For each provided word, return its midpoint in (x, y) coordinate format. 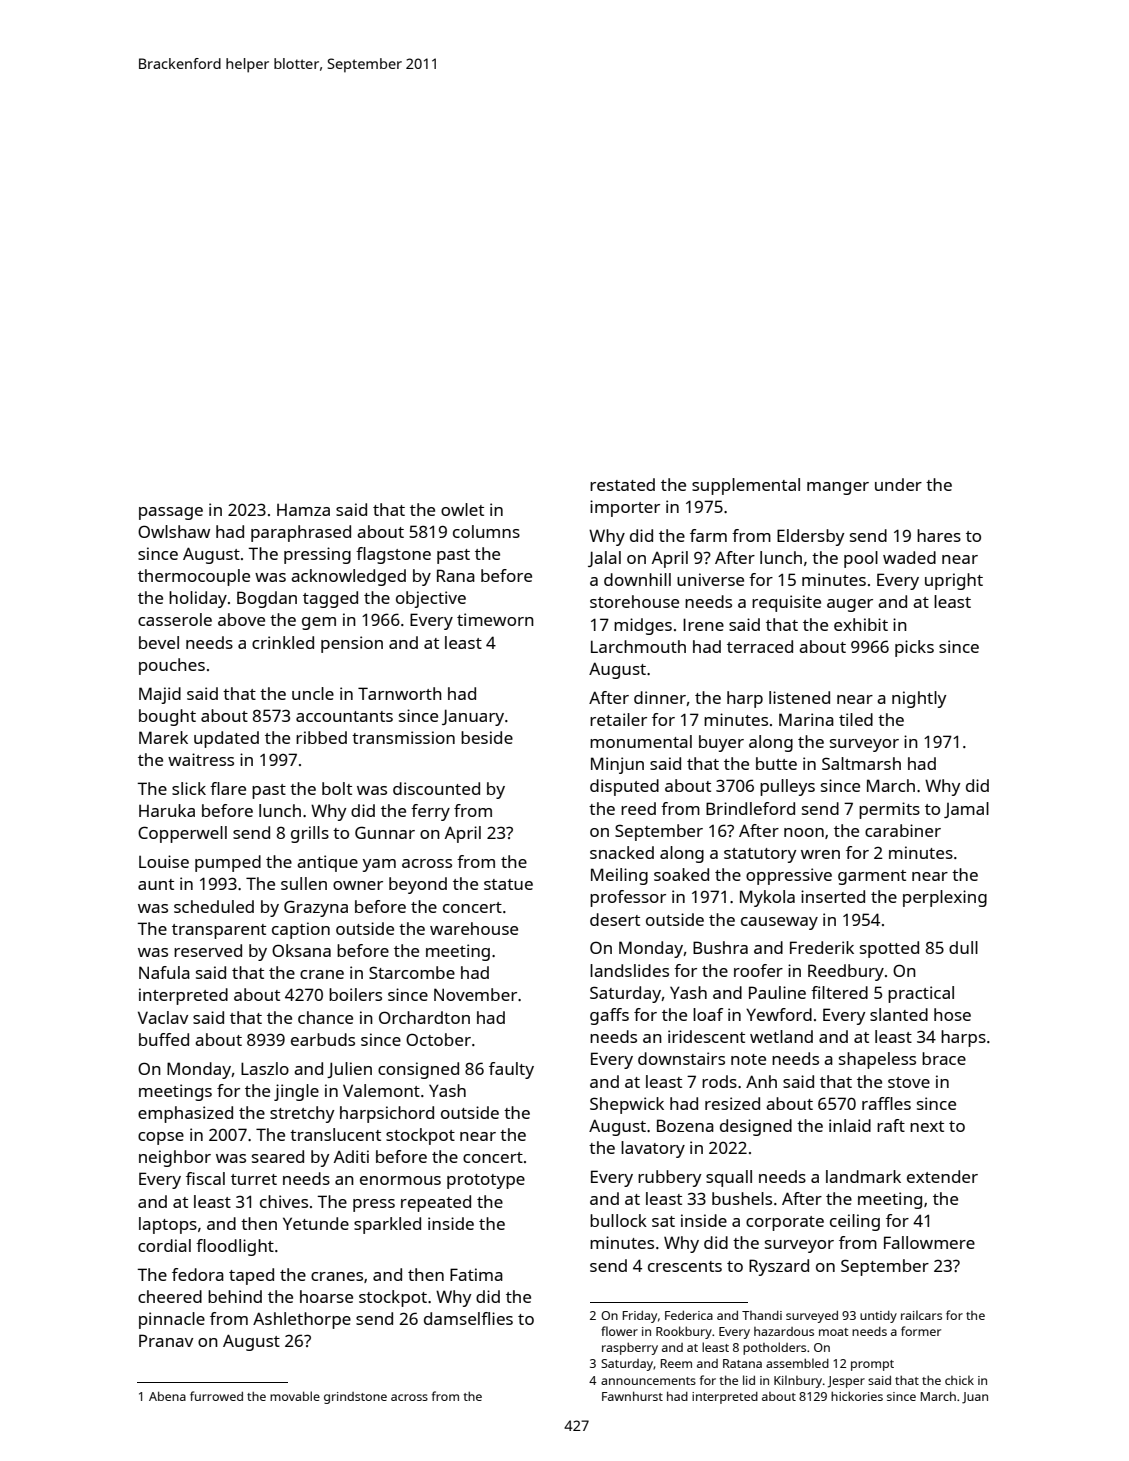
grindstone (355, 1398)
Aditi (351, 1156)
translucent (335, 1134)
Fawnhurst (632, 1396)
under (898, 484)
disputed (624, 787)
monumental (641, 741)
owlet (462, 509)
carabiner (903, 830)
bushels (742, 1198)
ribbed (321, 737)
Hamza (303, 510)
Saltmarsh (861, 763)
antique (327, 863)
